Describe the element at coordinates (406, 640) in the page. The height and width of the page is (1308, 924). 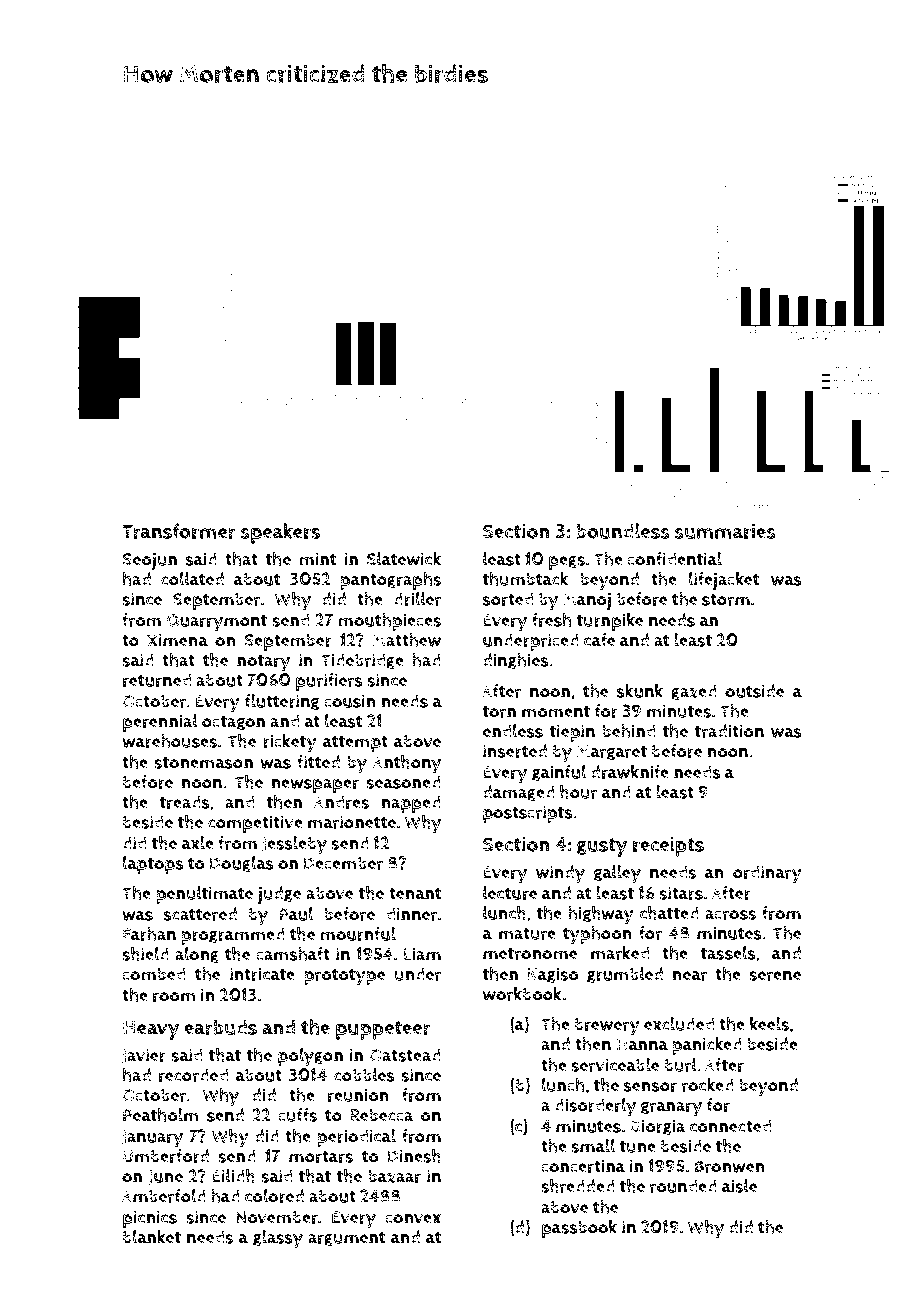
I see `Matthew` at that location.
